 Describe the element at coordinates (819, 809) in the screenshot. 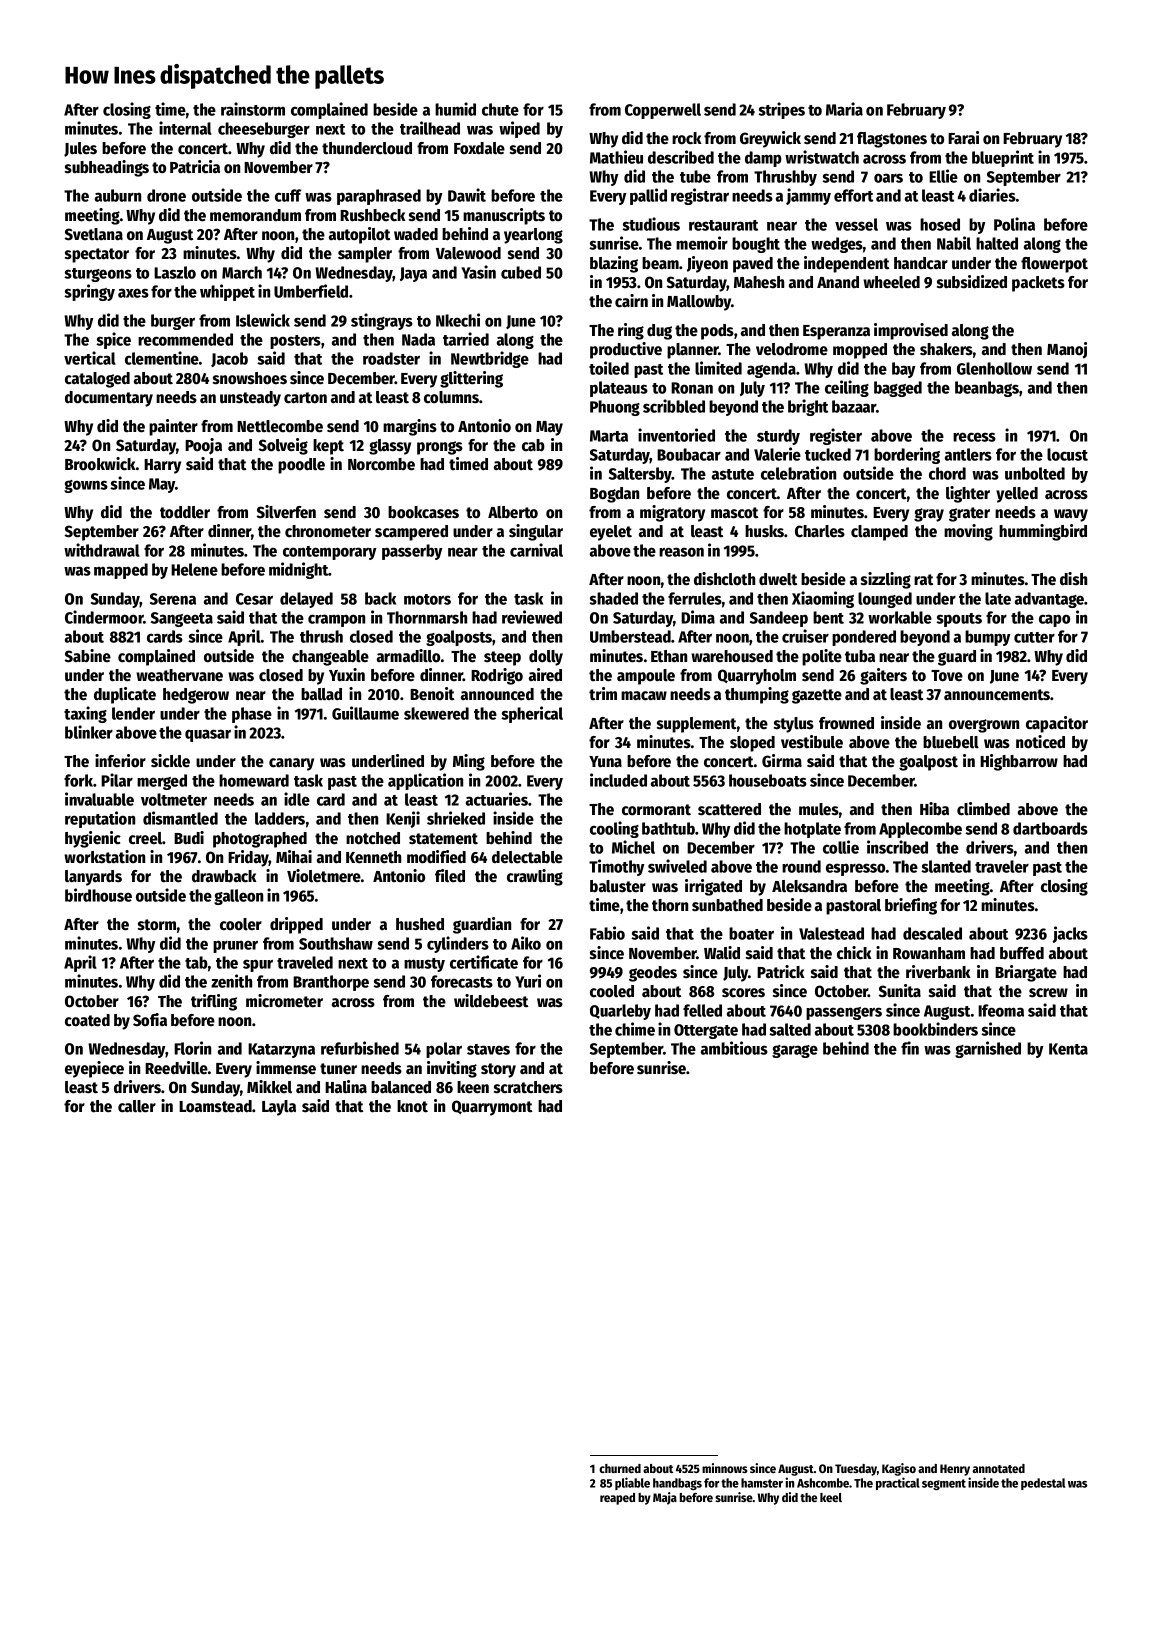

I see `mules` at that location.
